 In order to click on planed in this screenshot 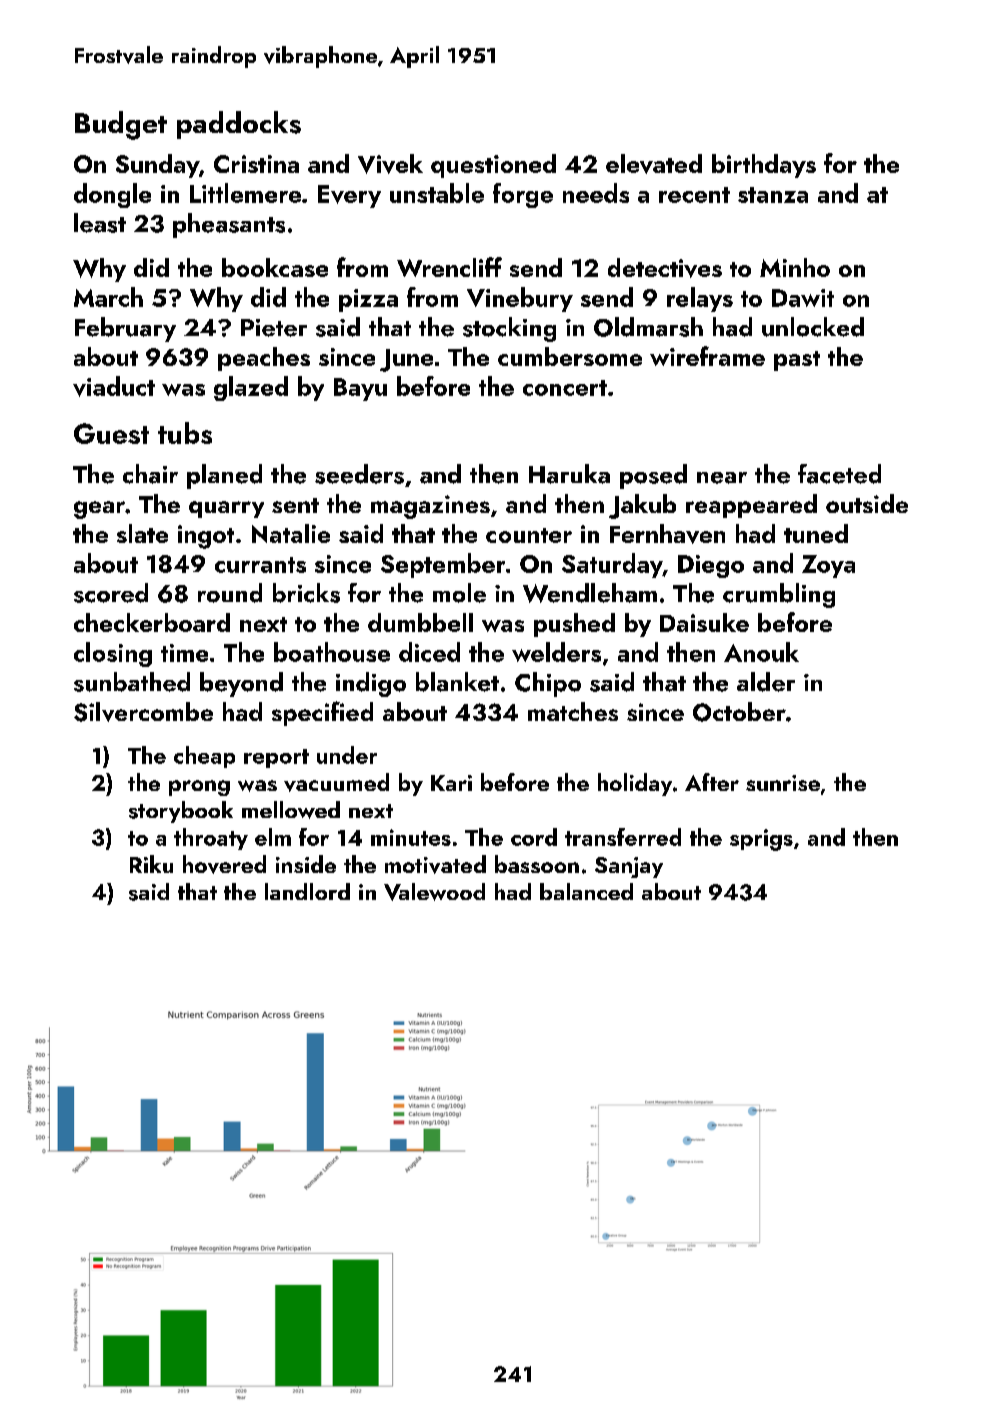, I will do `click(224, 476)`.
